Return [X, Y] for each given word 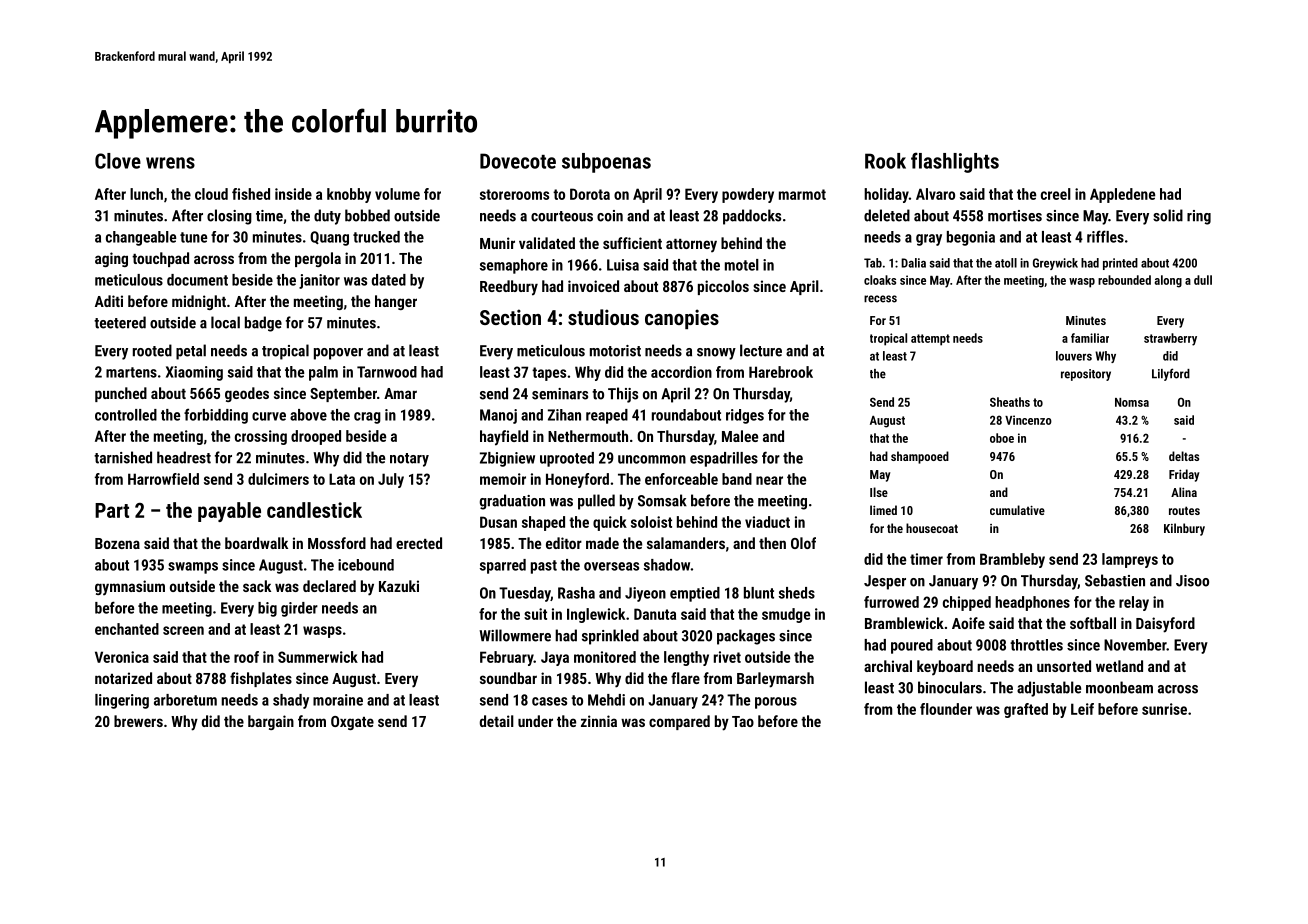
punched [121, 394]
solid [1168, 215]
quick [610, 523]
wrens [170, 163]
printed [1120, 264]
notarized [123, 678]
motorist [615, 351]
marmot [802, 194]
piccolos [723, 287]
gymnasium [130, 587]
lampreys [1130, 560]
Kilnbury [1184, 529]
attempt [930, 340]
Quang [329, 238]
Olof [803, 543]
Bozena [117, 543]
